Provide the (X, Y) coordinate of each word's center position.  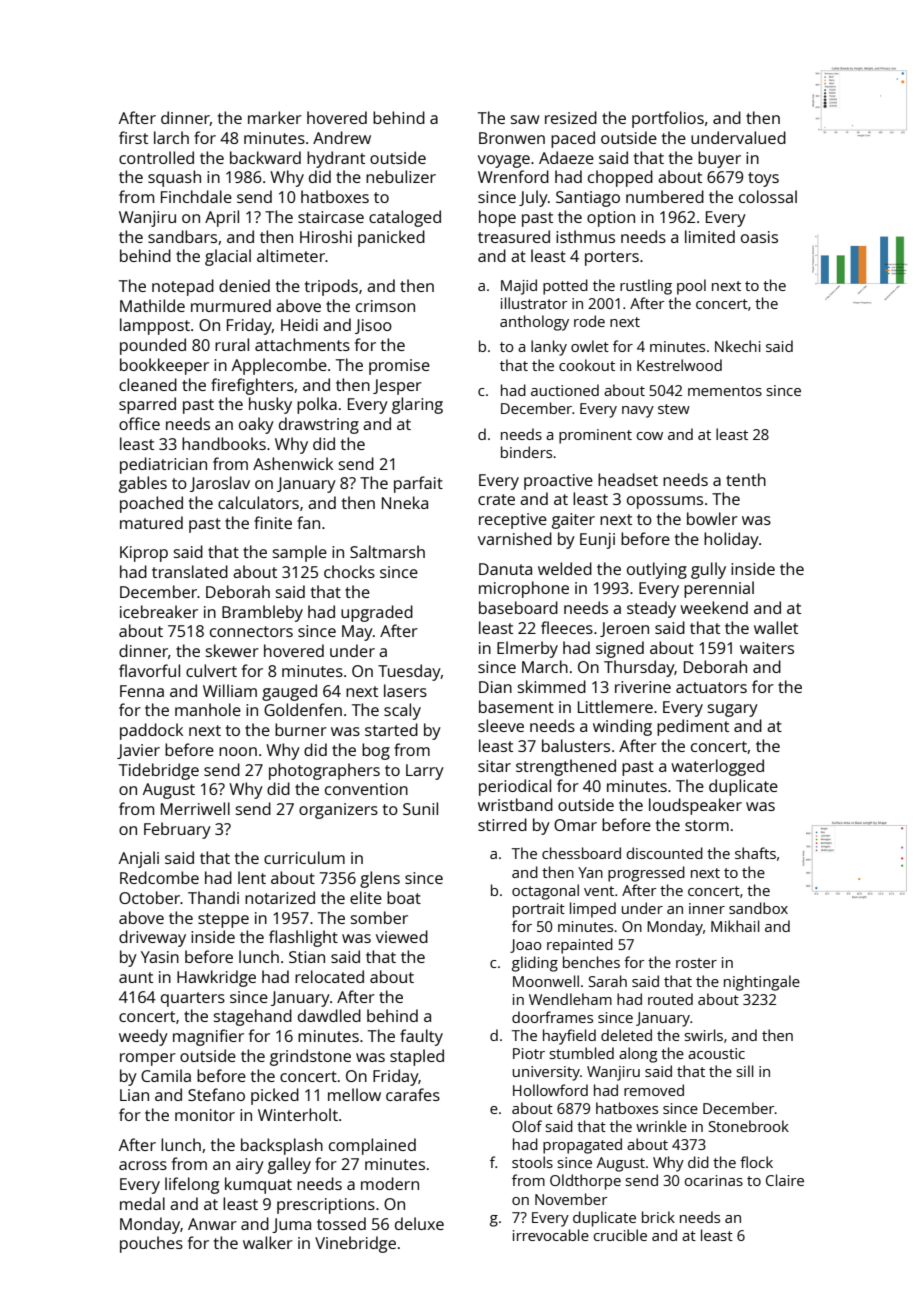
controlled (156, 157)
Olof (527, 1126)
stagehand (253, 1017)
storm (707, 825)
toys (763, 179)
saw (525, 119)
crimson (385, 306)
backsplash (282, 1146)
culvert (211, 670)
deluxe (419, 1223)
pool (691, 287)
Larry (425, 772)
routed (670, 999)
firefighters (252, 386)
